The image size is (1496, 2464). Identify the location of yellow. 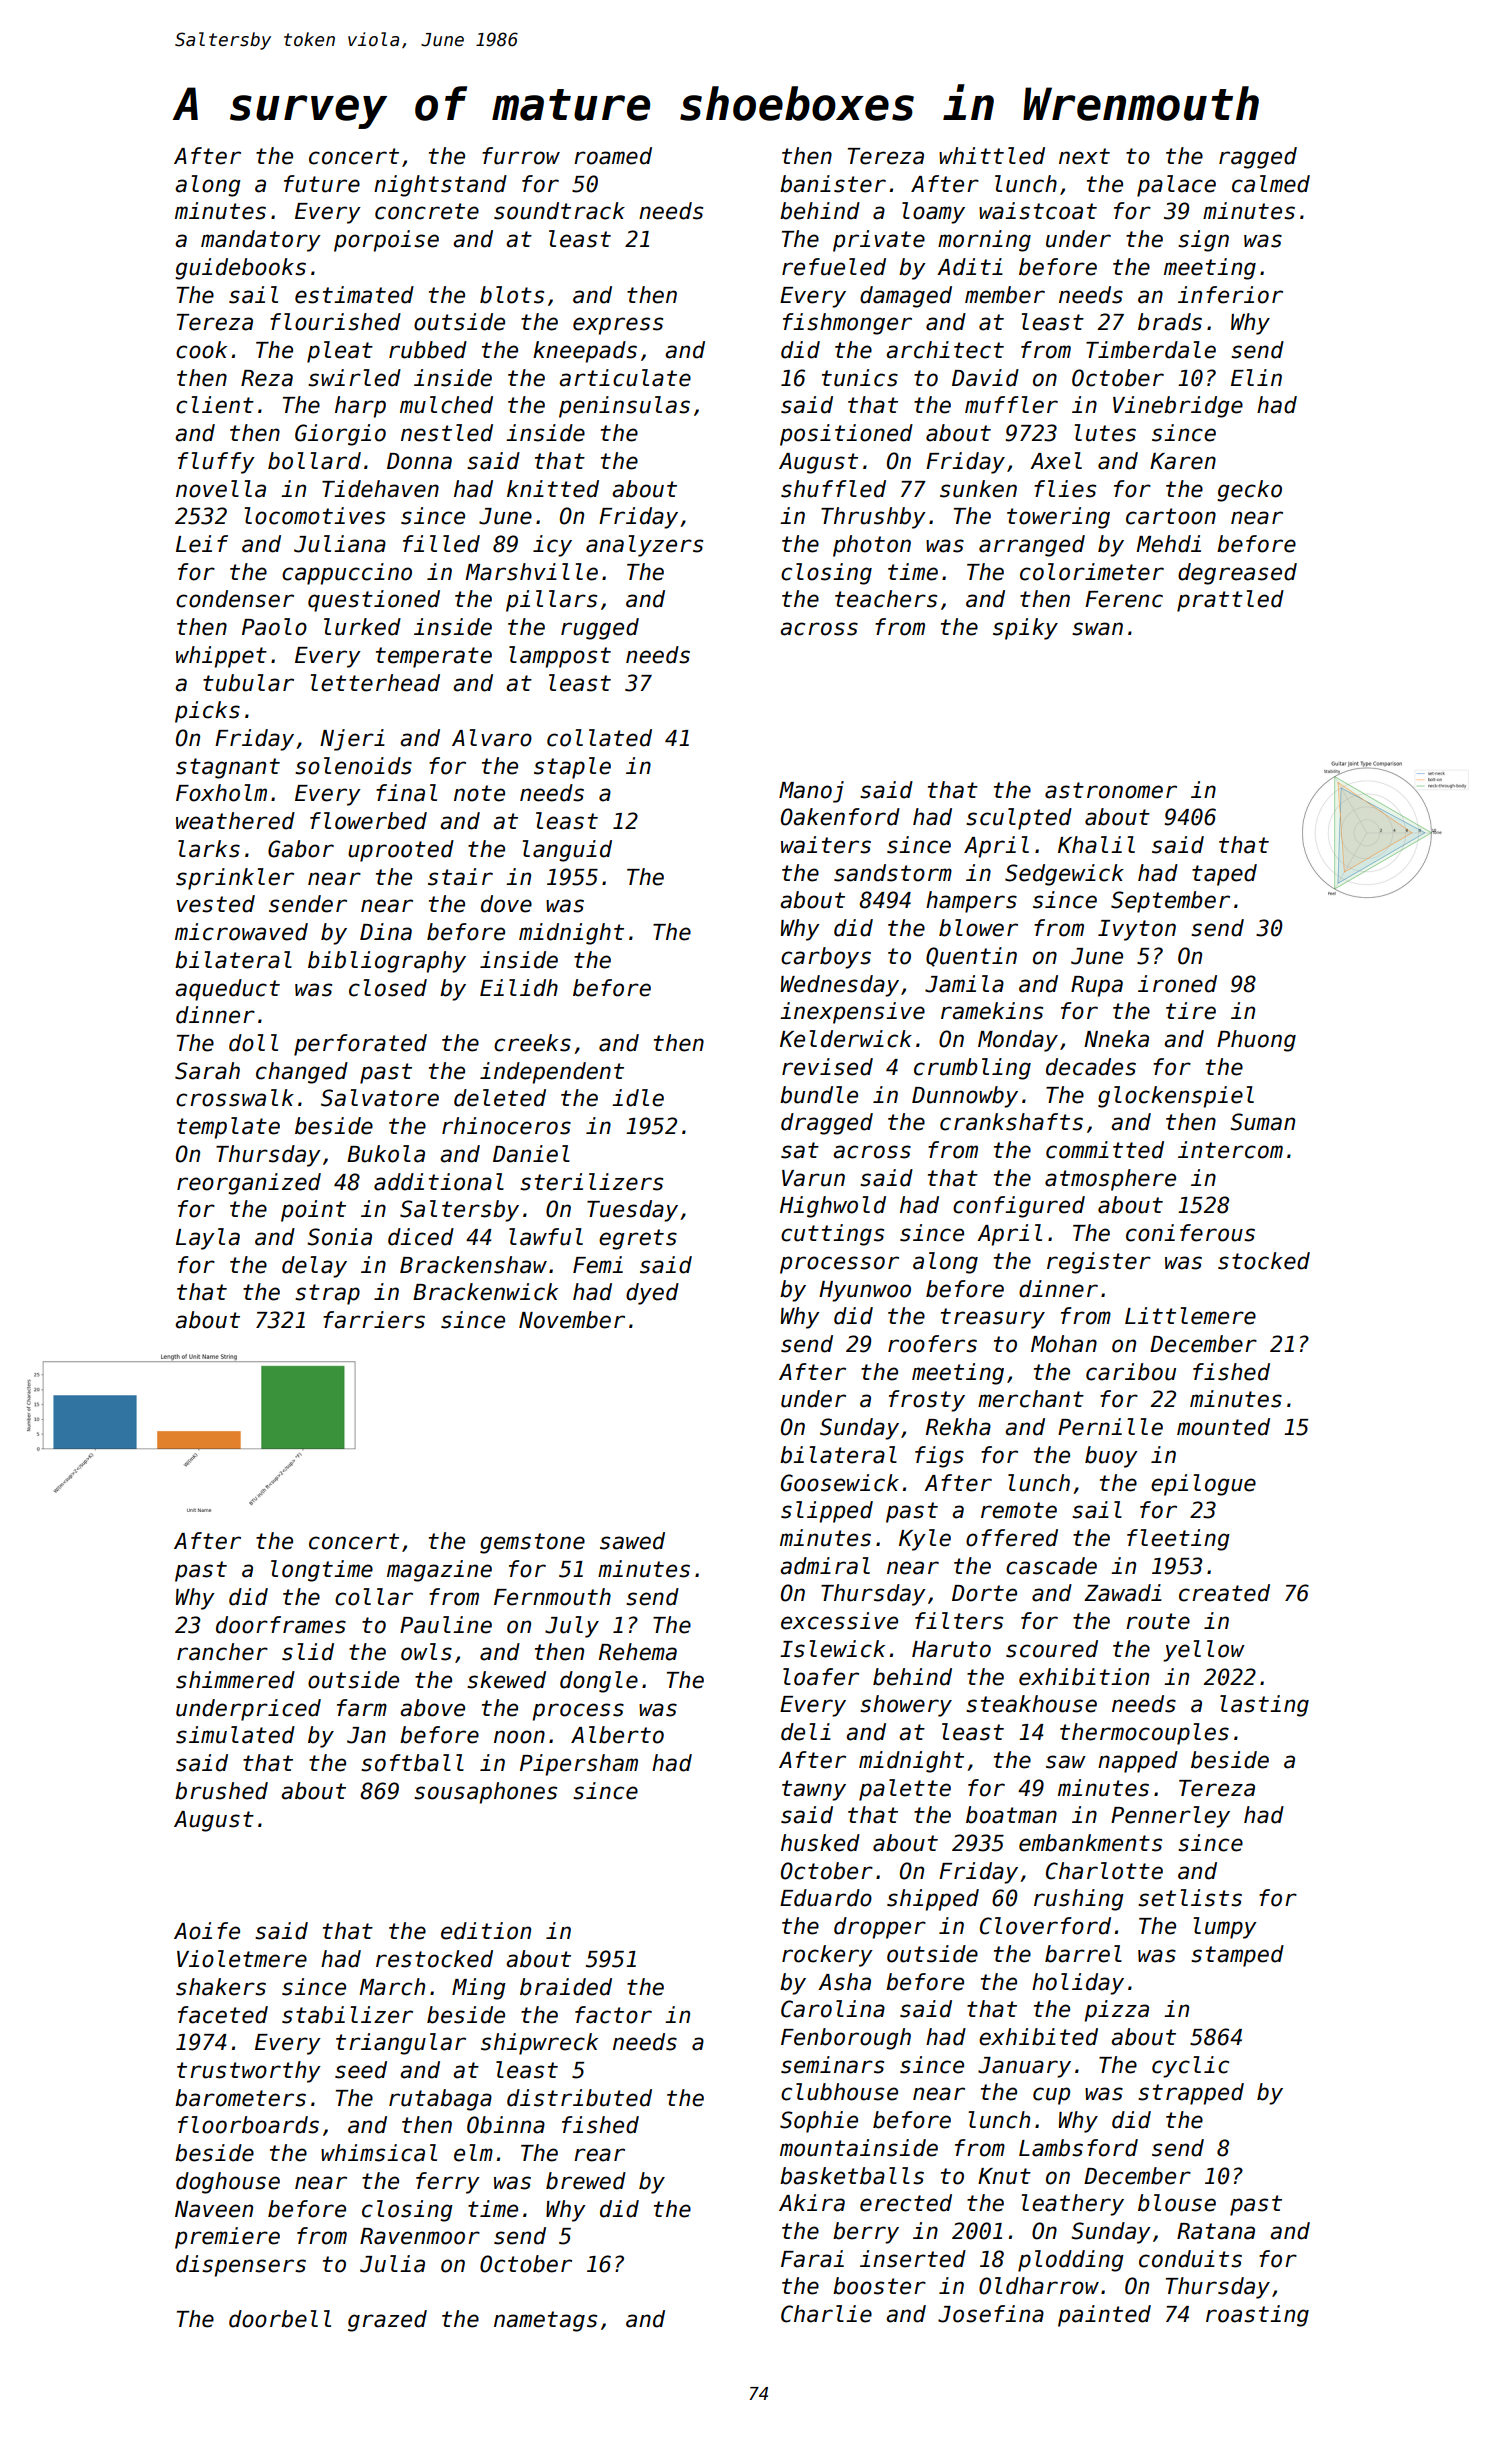
(1204, 1651).
